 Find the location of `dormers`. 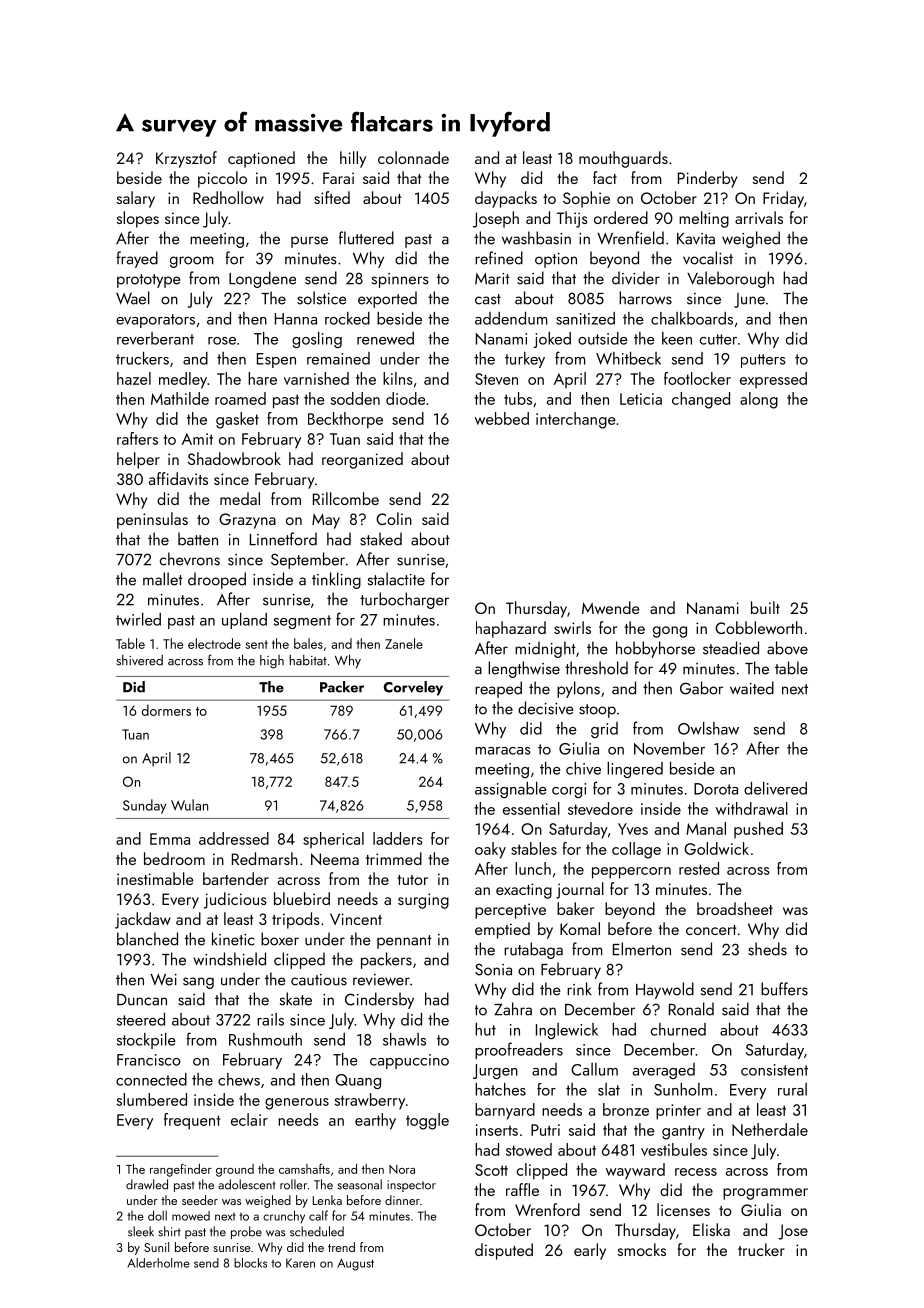

dormers is located at coordinates (166, 710).
